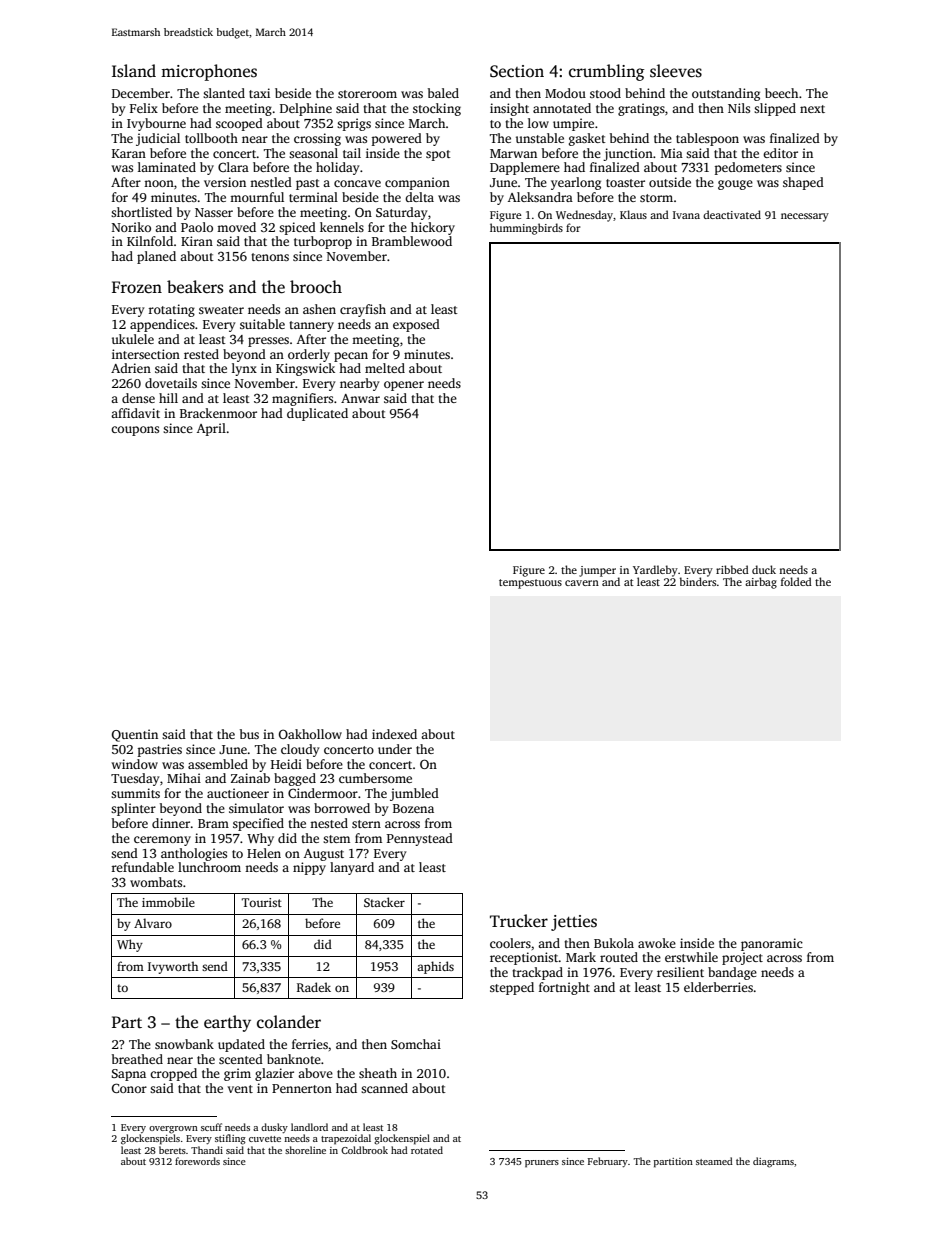 The image size is (952, 1233). I want to click on panoramic, so click(772, 944).
